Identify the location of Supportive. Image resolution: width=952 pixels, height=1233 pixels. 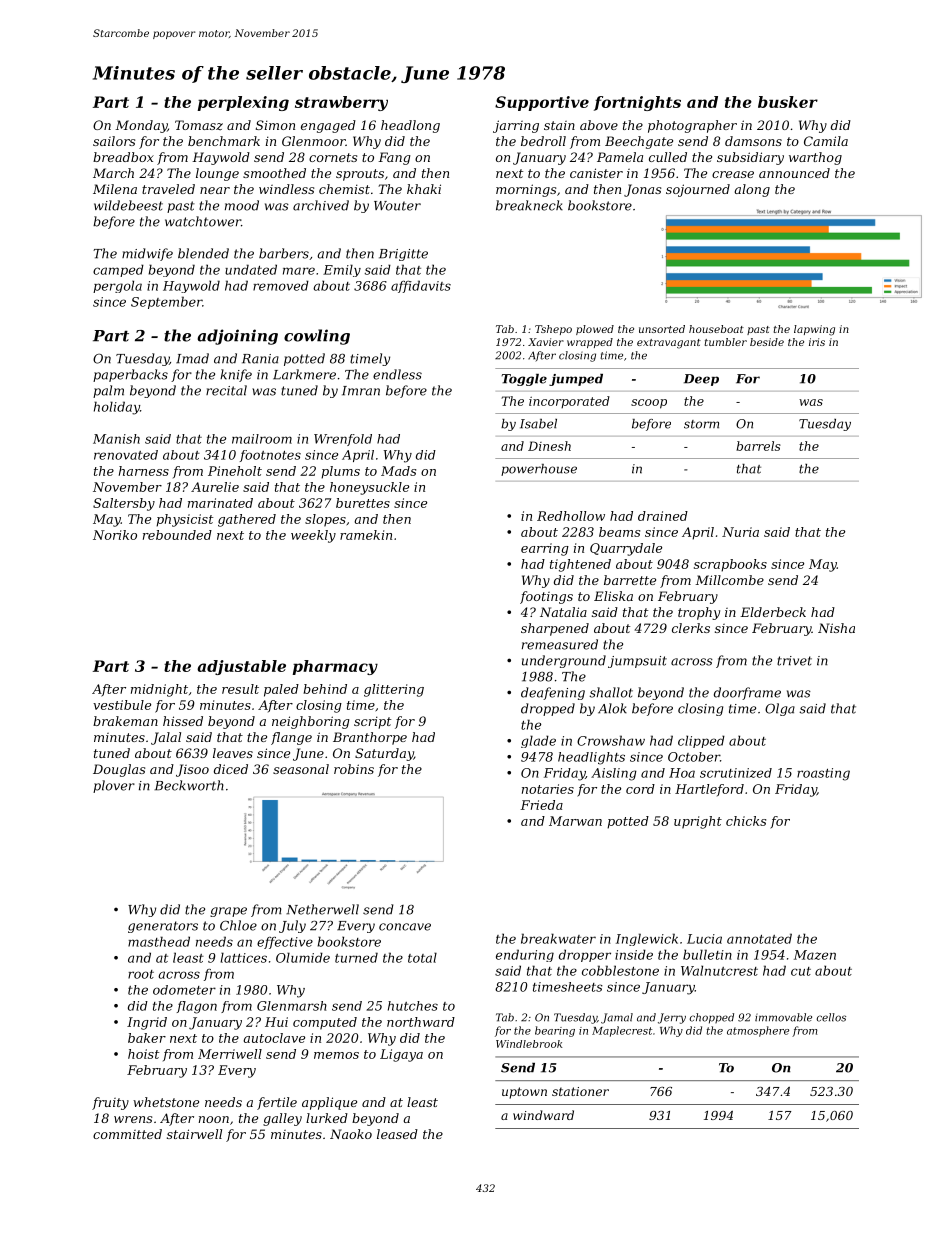
(542, 103).
